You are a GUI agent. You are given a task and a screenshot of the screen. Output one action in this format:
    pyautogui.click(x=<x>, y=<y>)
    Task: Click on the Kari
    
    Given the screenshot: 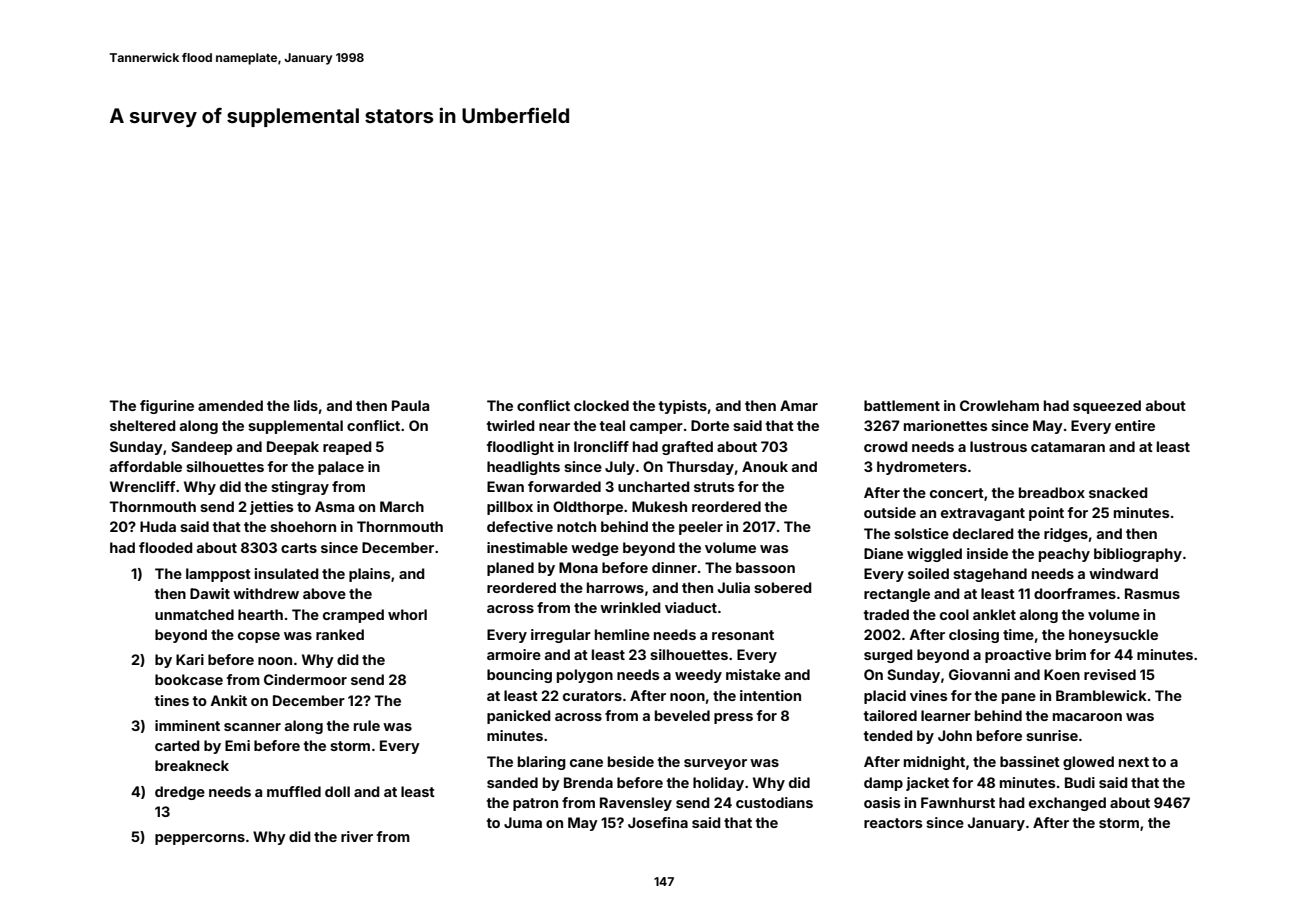 What is the action you would take?
    pyautogui.click(x=190, y=659)
